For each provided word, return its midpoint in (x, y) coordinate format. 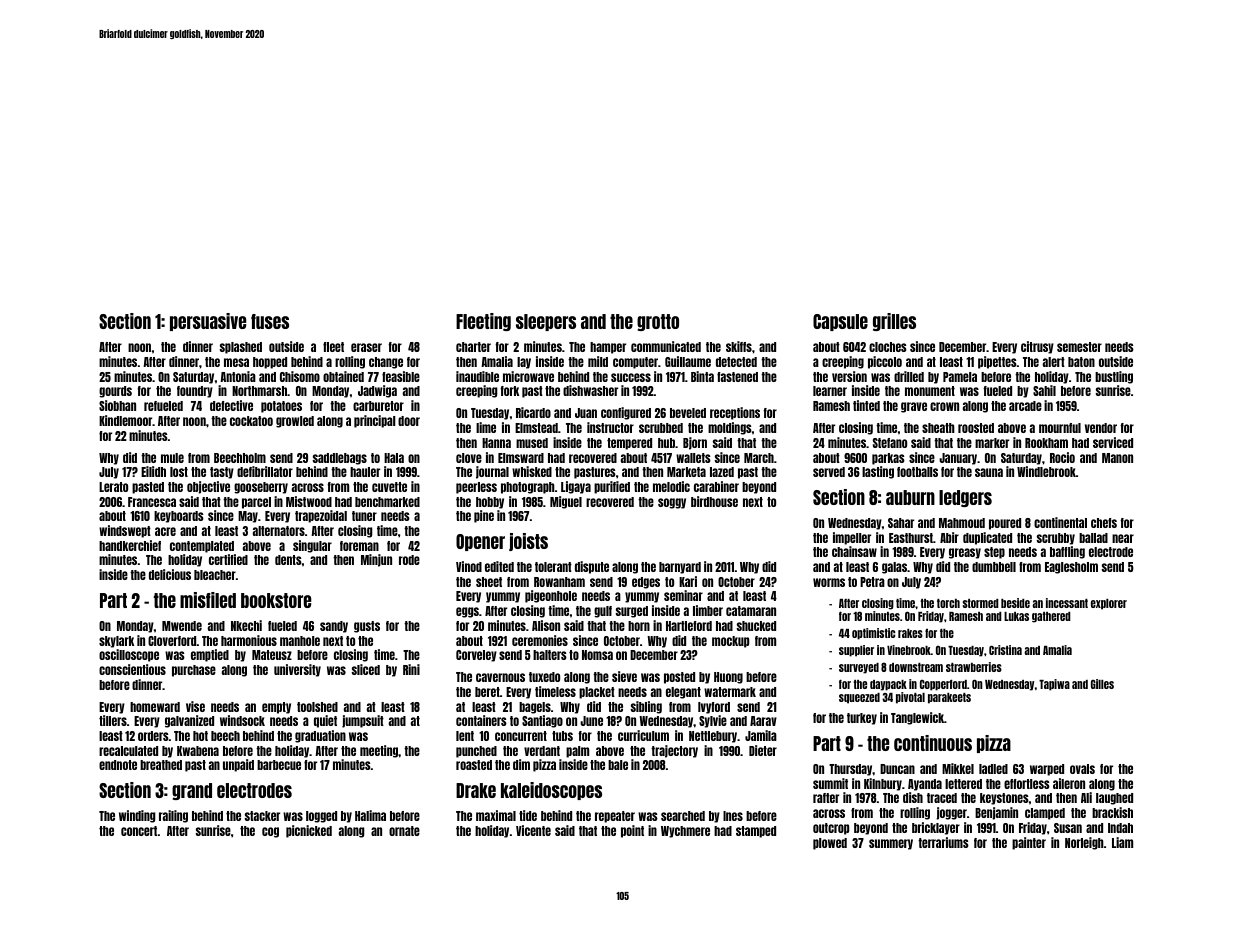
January (958, 459)
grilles (894, 322)
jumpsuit (363, 721)
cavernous (500, 677)
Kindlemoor (126, 420)
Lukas (1016, 616)
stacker (262, 816)
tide (528, 815)
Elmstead (536, 428)
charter (473, 347)
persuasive (208, 322)
